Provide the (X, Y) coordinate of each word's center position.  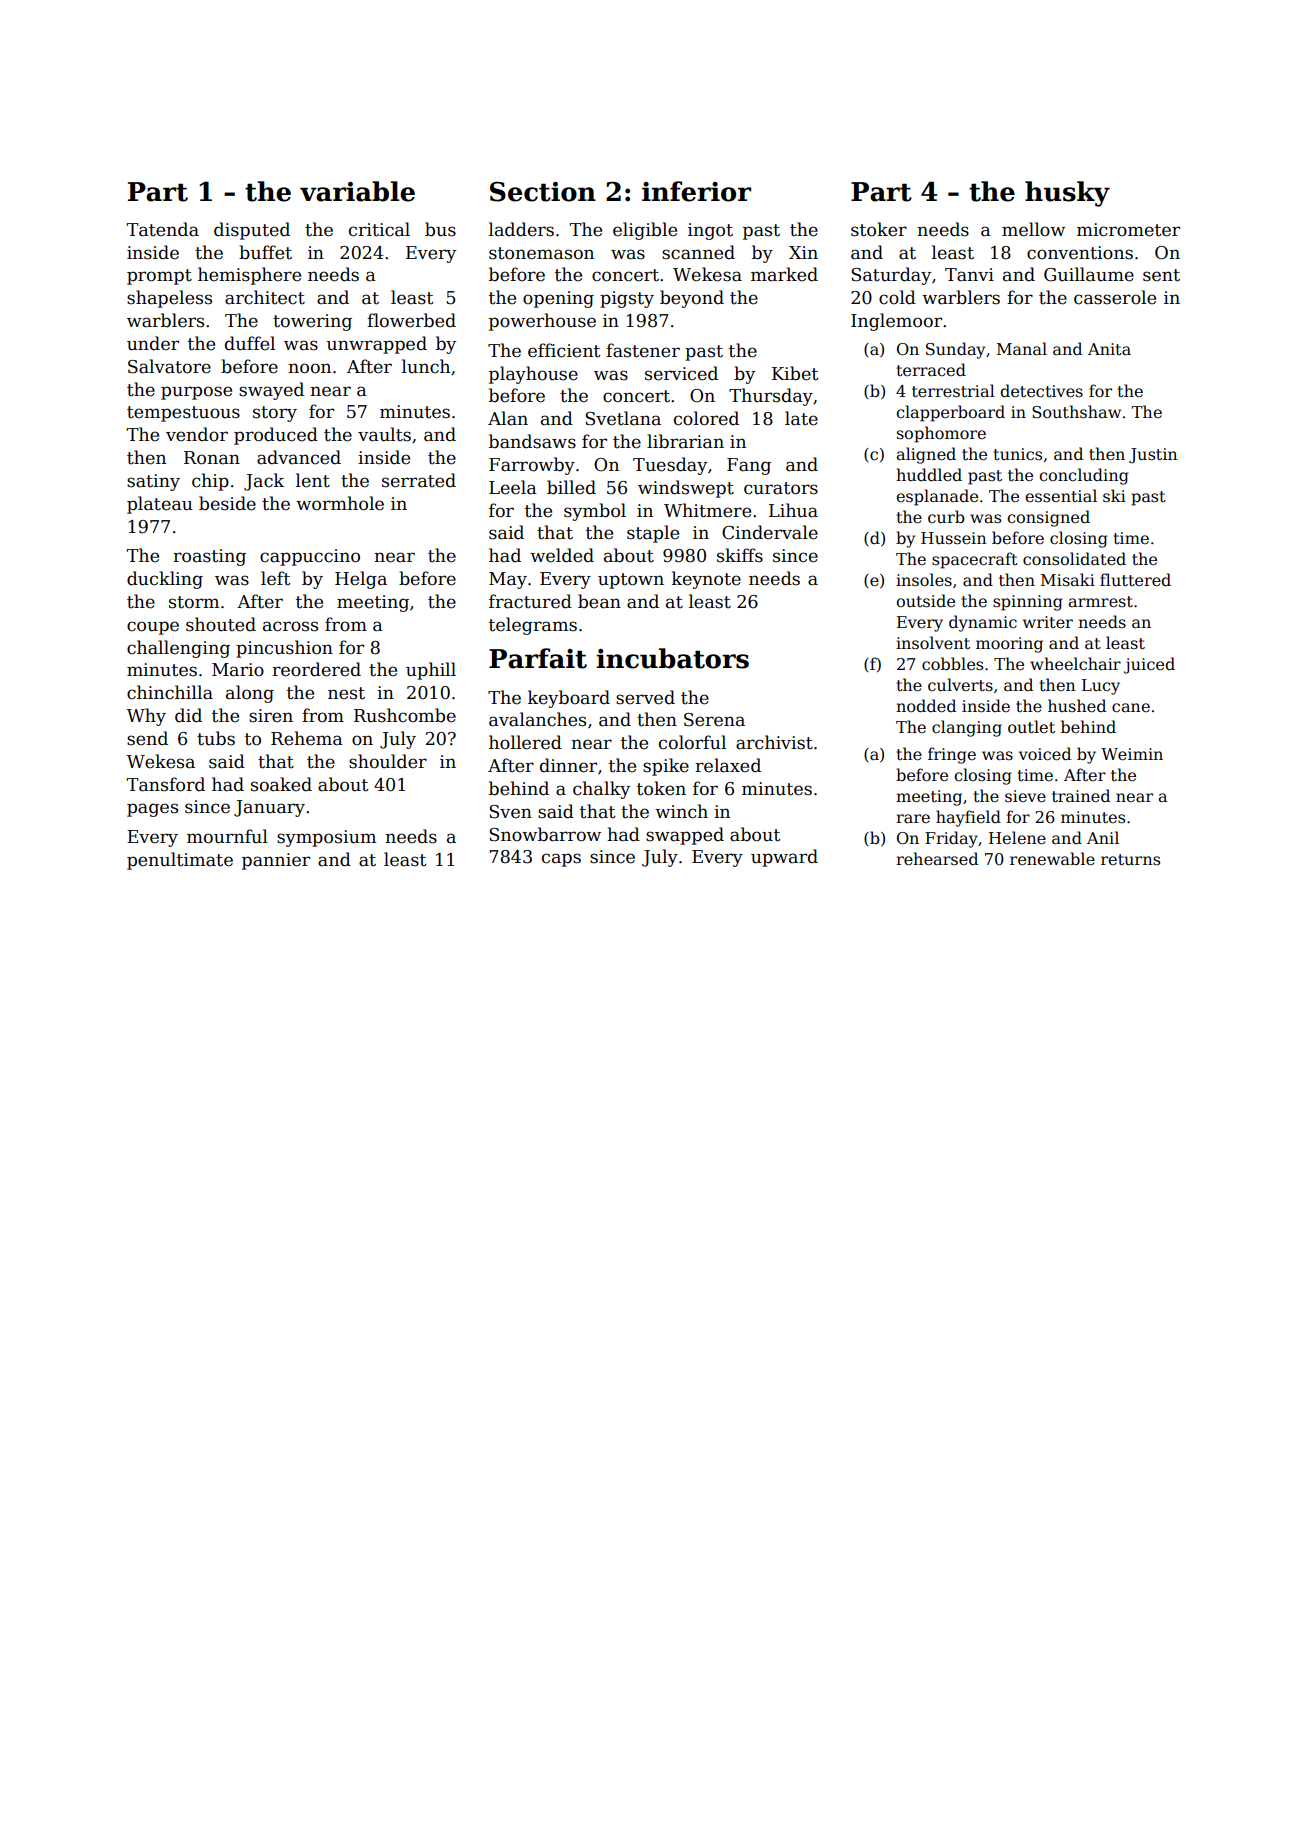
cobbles (952, 664)
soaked (281, 784)
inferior (696, 191)
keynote (706, 580)
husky (1067, 194)
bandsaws (532, 441)
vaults (384, 434)
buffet (265, 252)
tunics (1017, 454)
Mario (238, 670)
